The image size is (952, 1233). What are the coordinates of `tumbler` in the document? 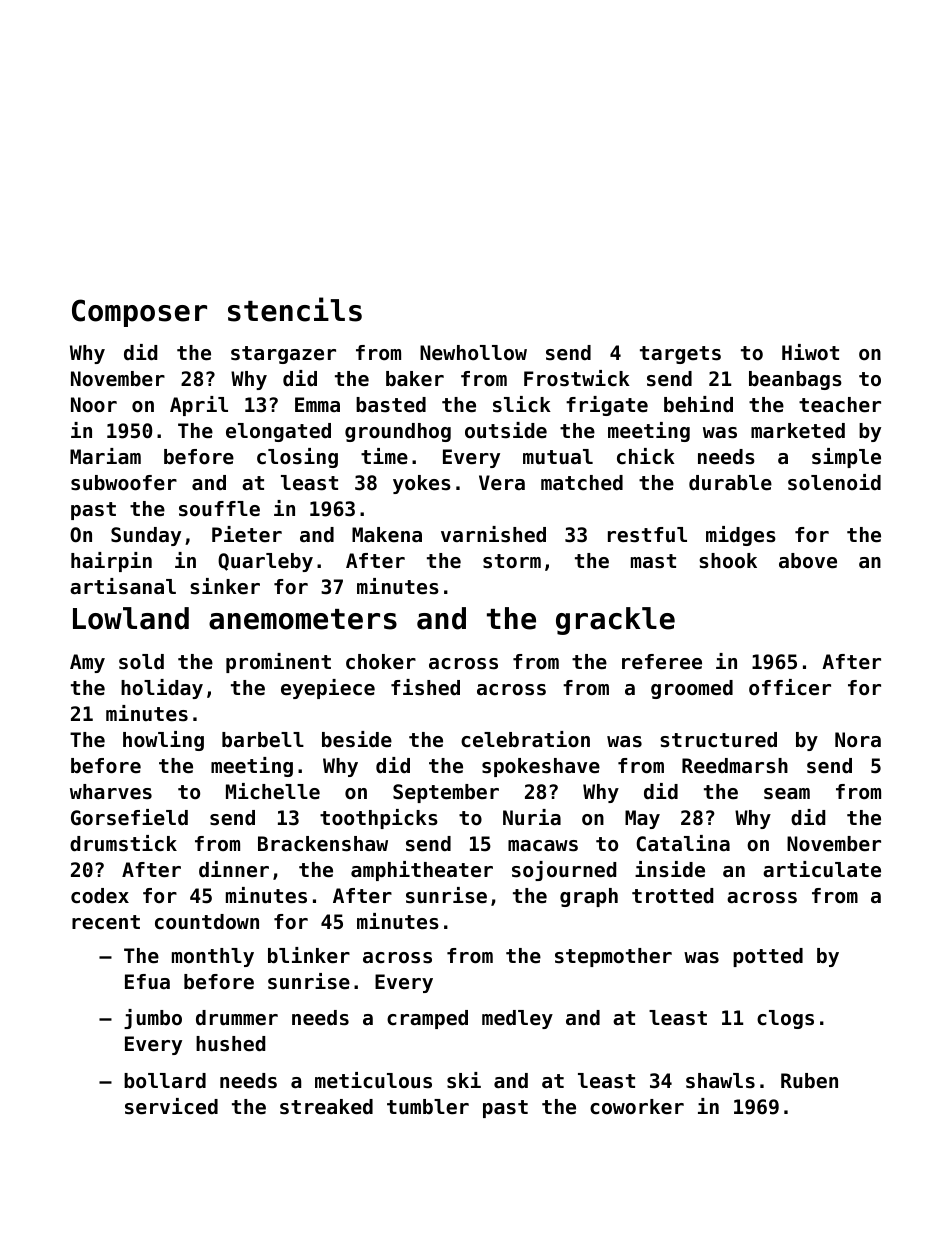 It's located at (428, 1107).
